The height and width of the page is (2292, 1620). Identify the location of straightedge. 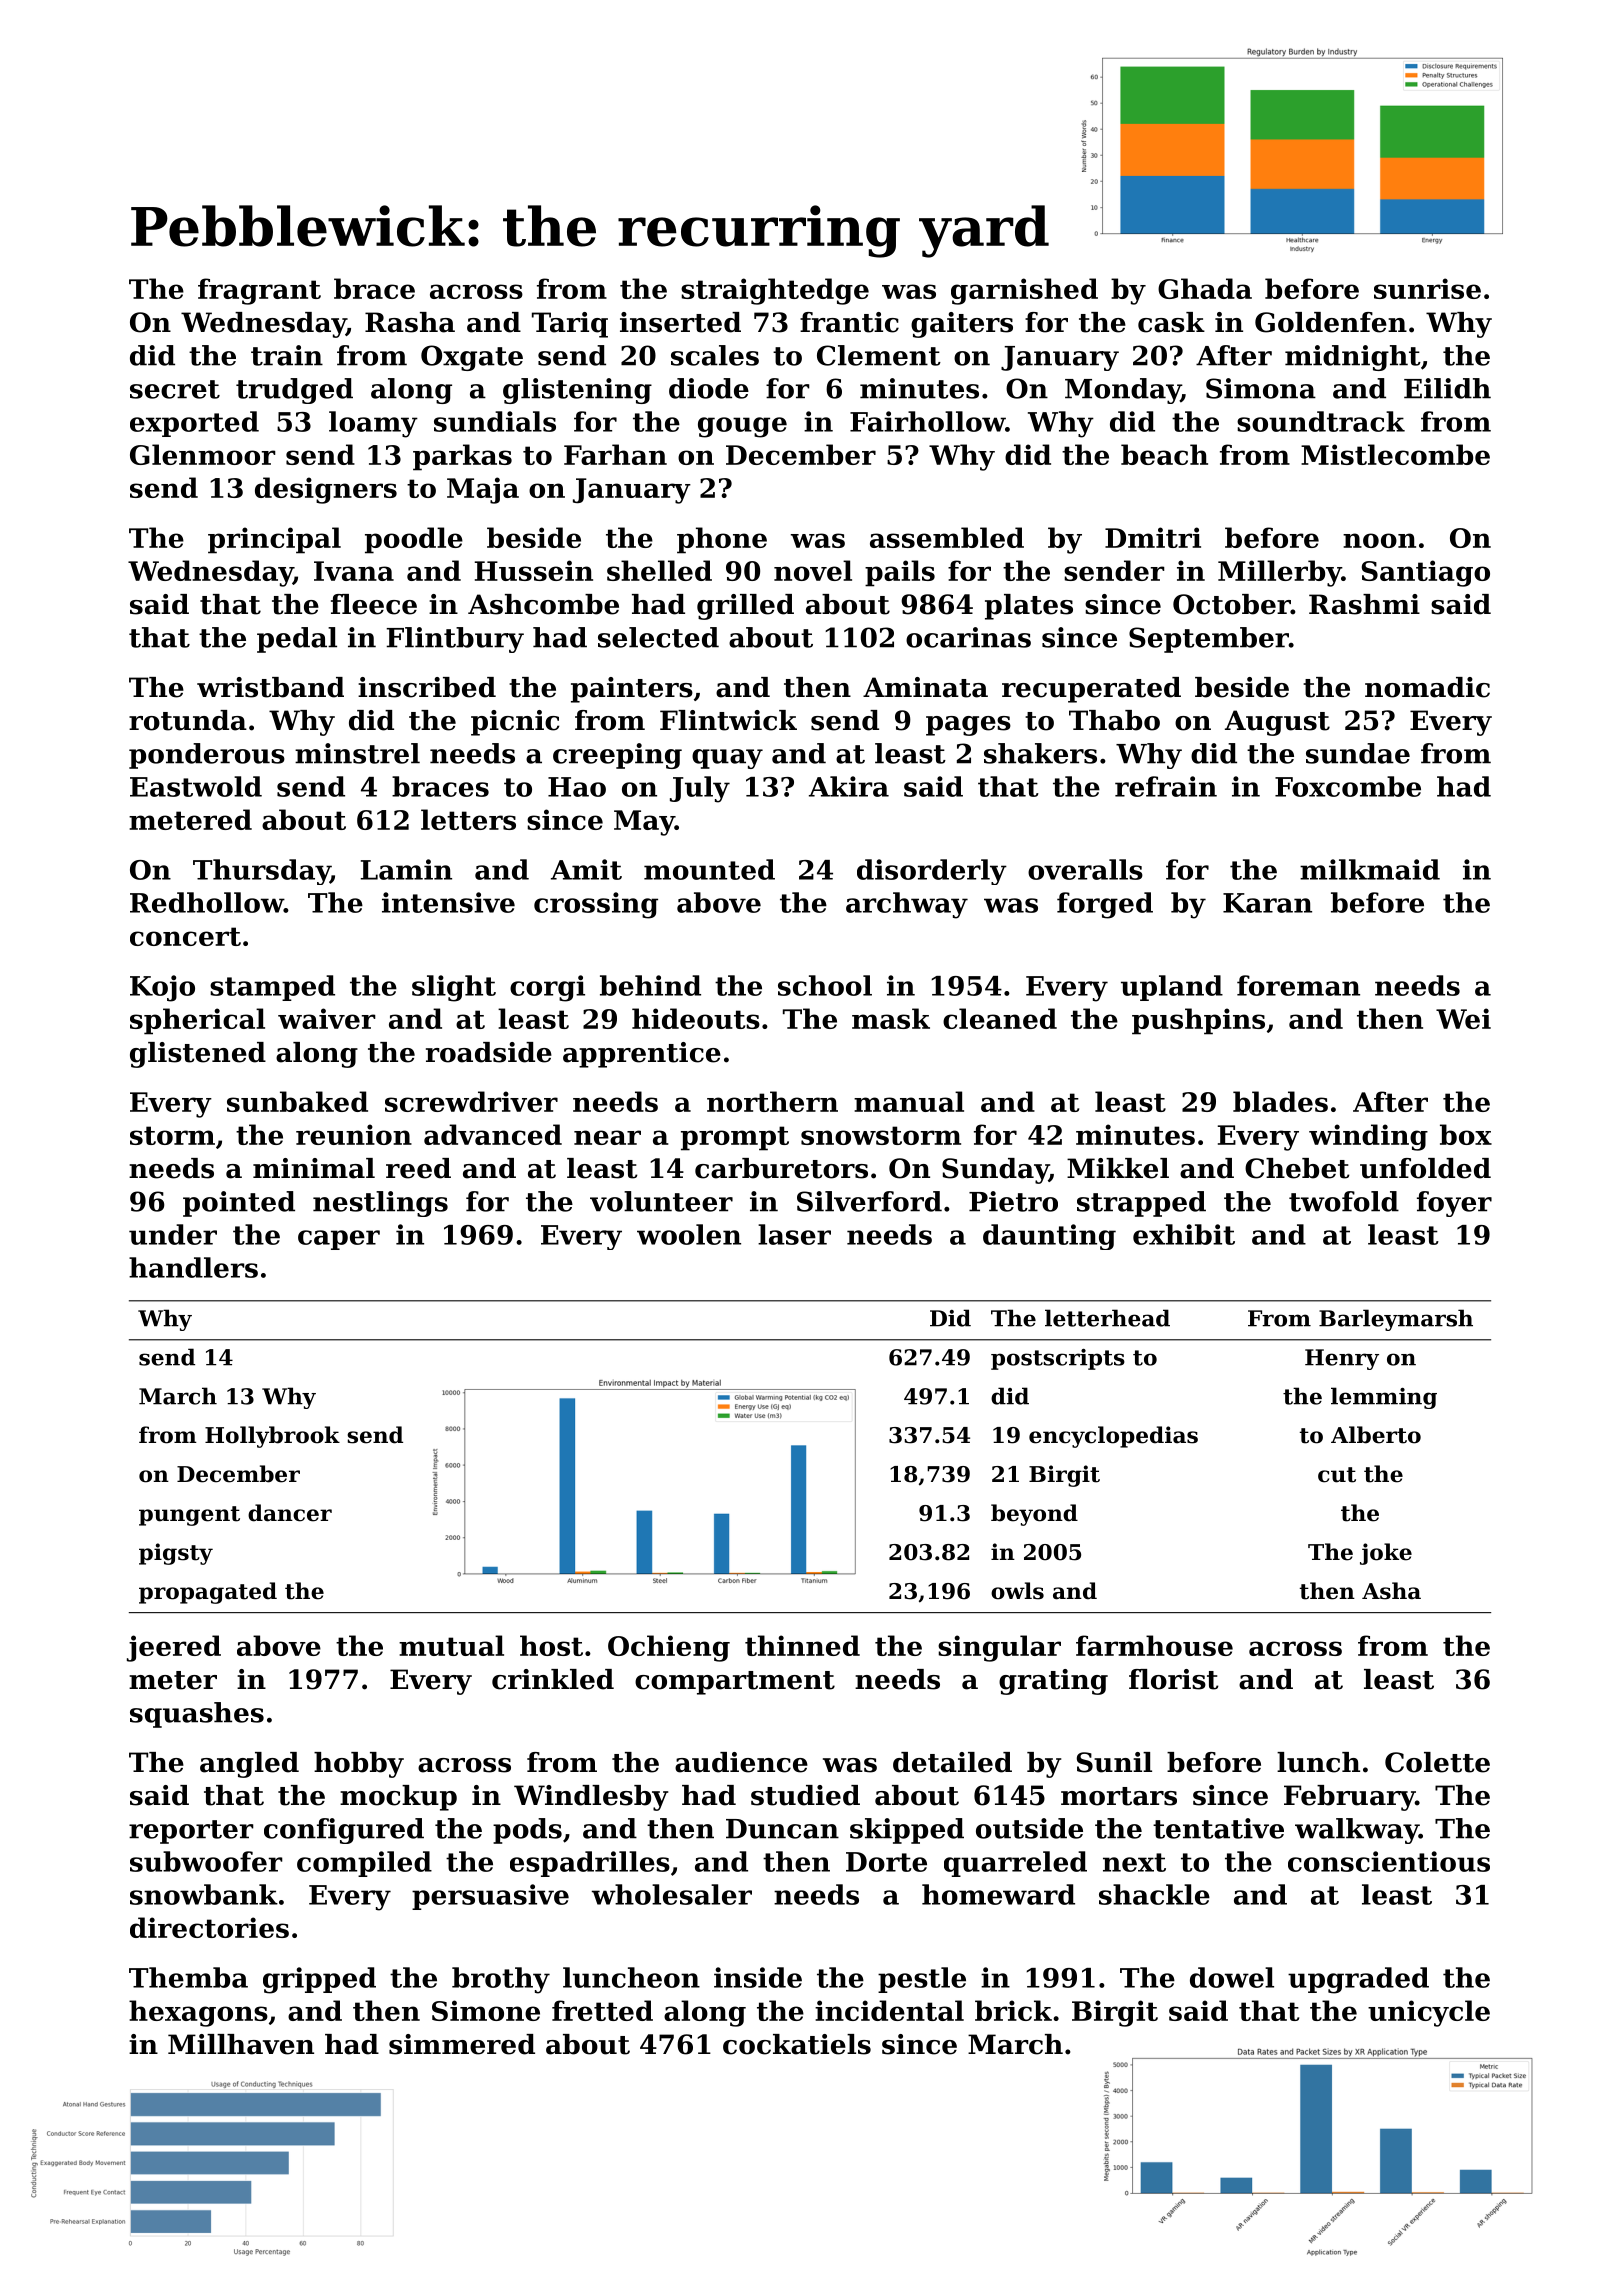
(775, 291).
